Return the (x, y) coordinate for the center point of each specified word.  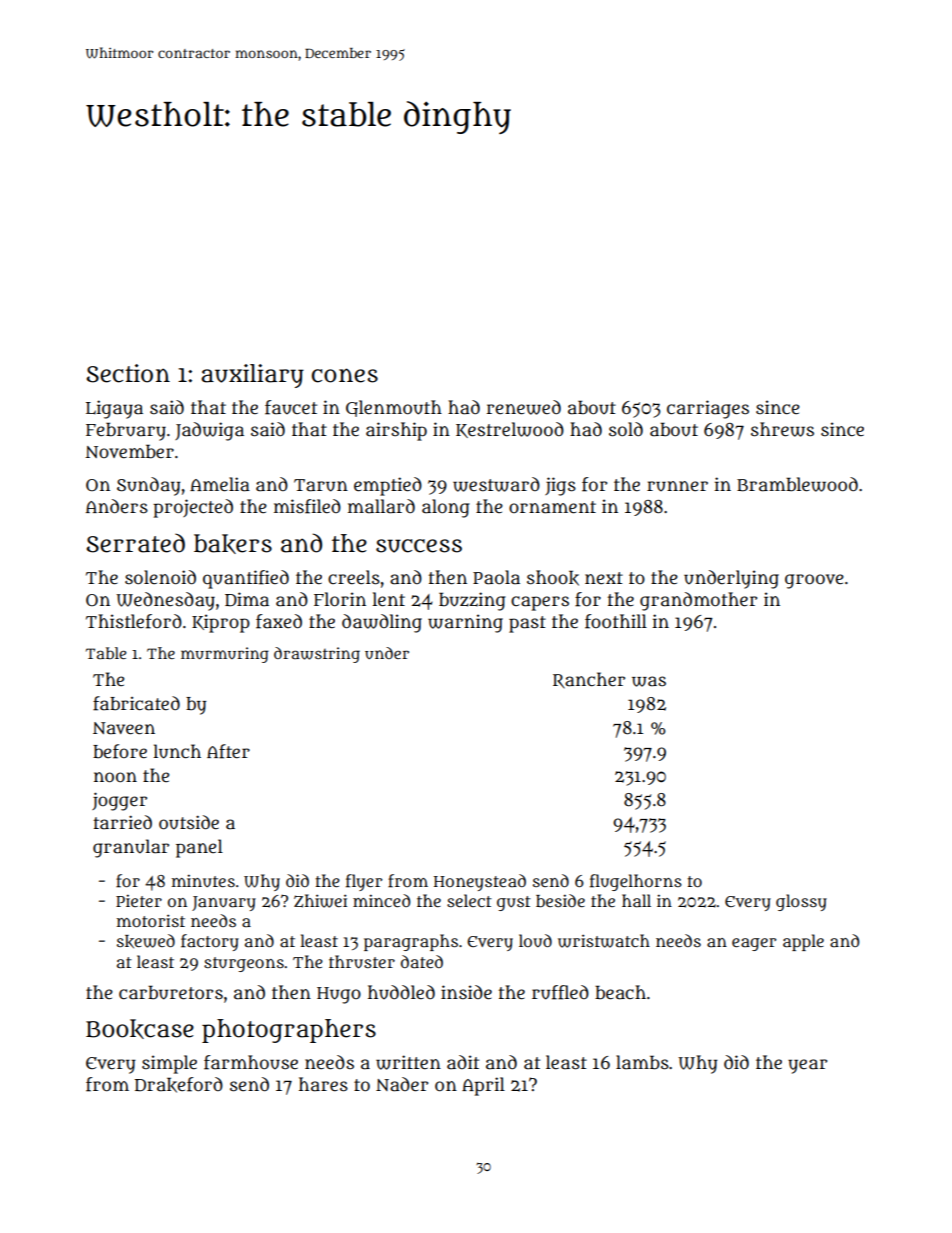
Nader (402, 1084)
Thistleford (134, 621)
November (129, 451)
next (604, 578)
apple (803, 942)
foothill (616, 621)
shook (553, 578)
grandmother (698, 601)
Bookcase (140, 1029)
